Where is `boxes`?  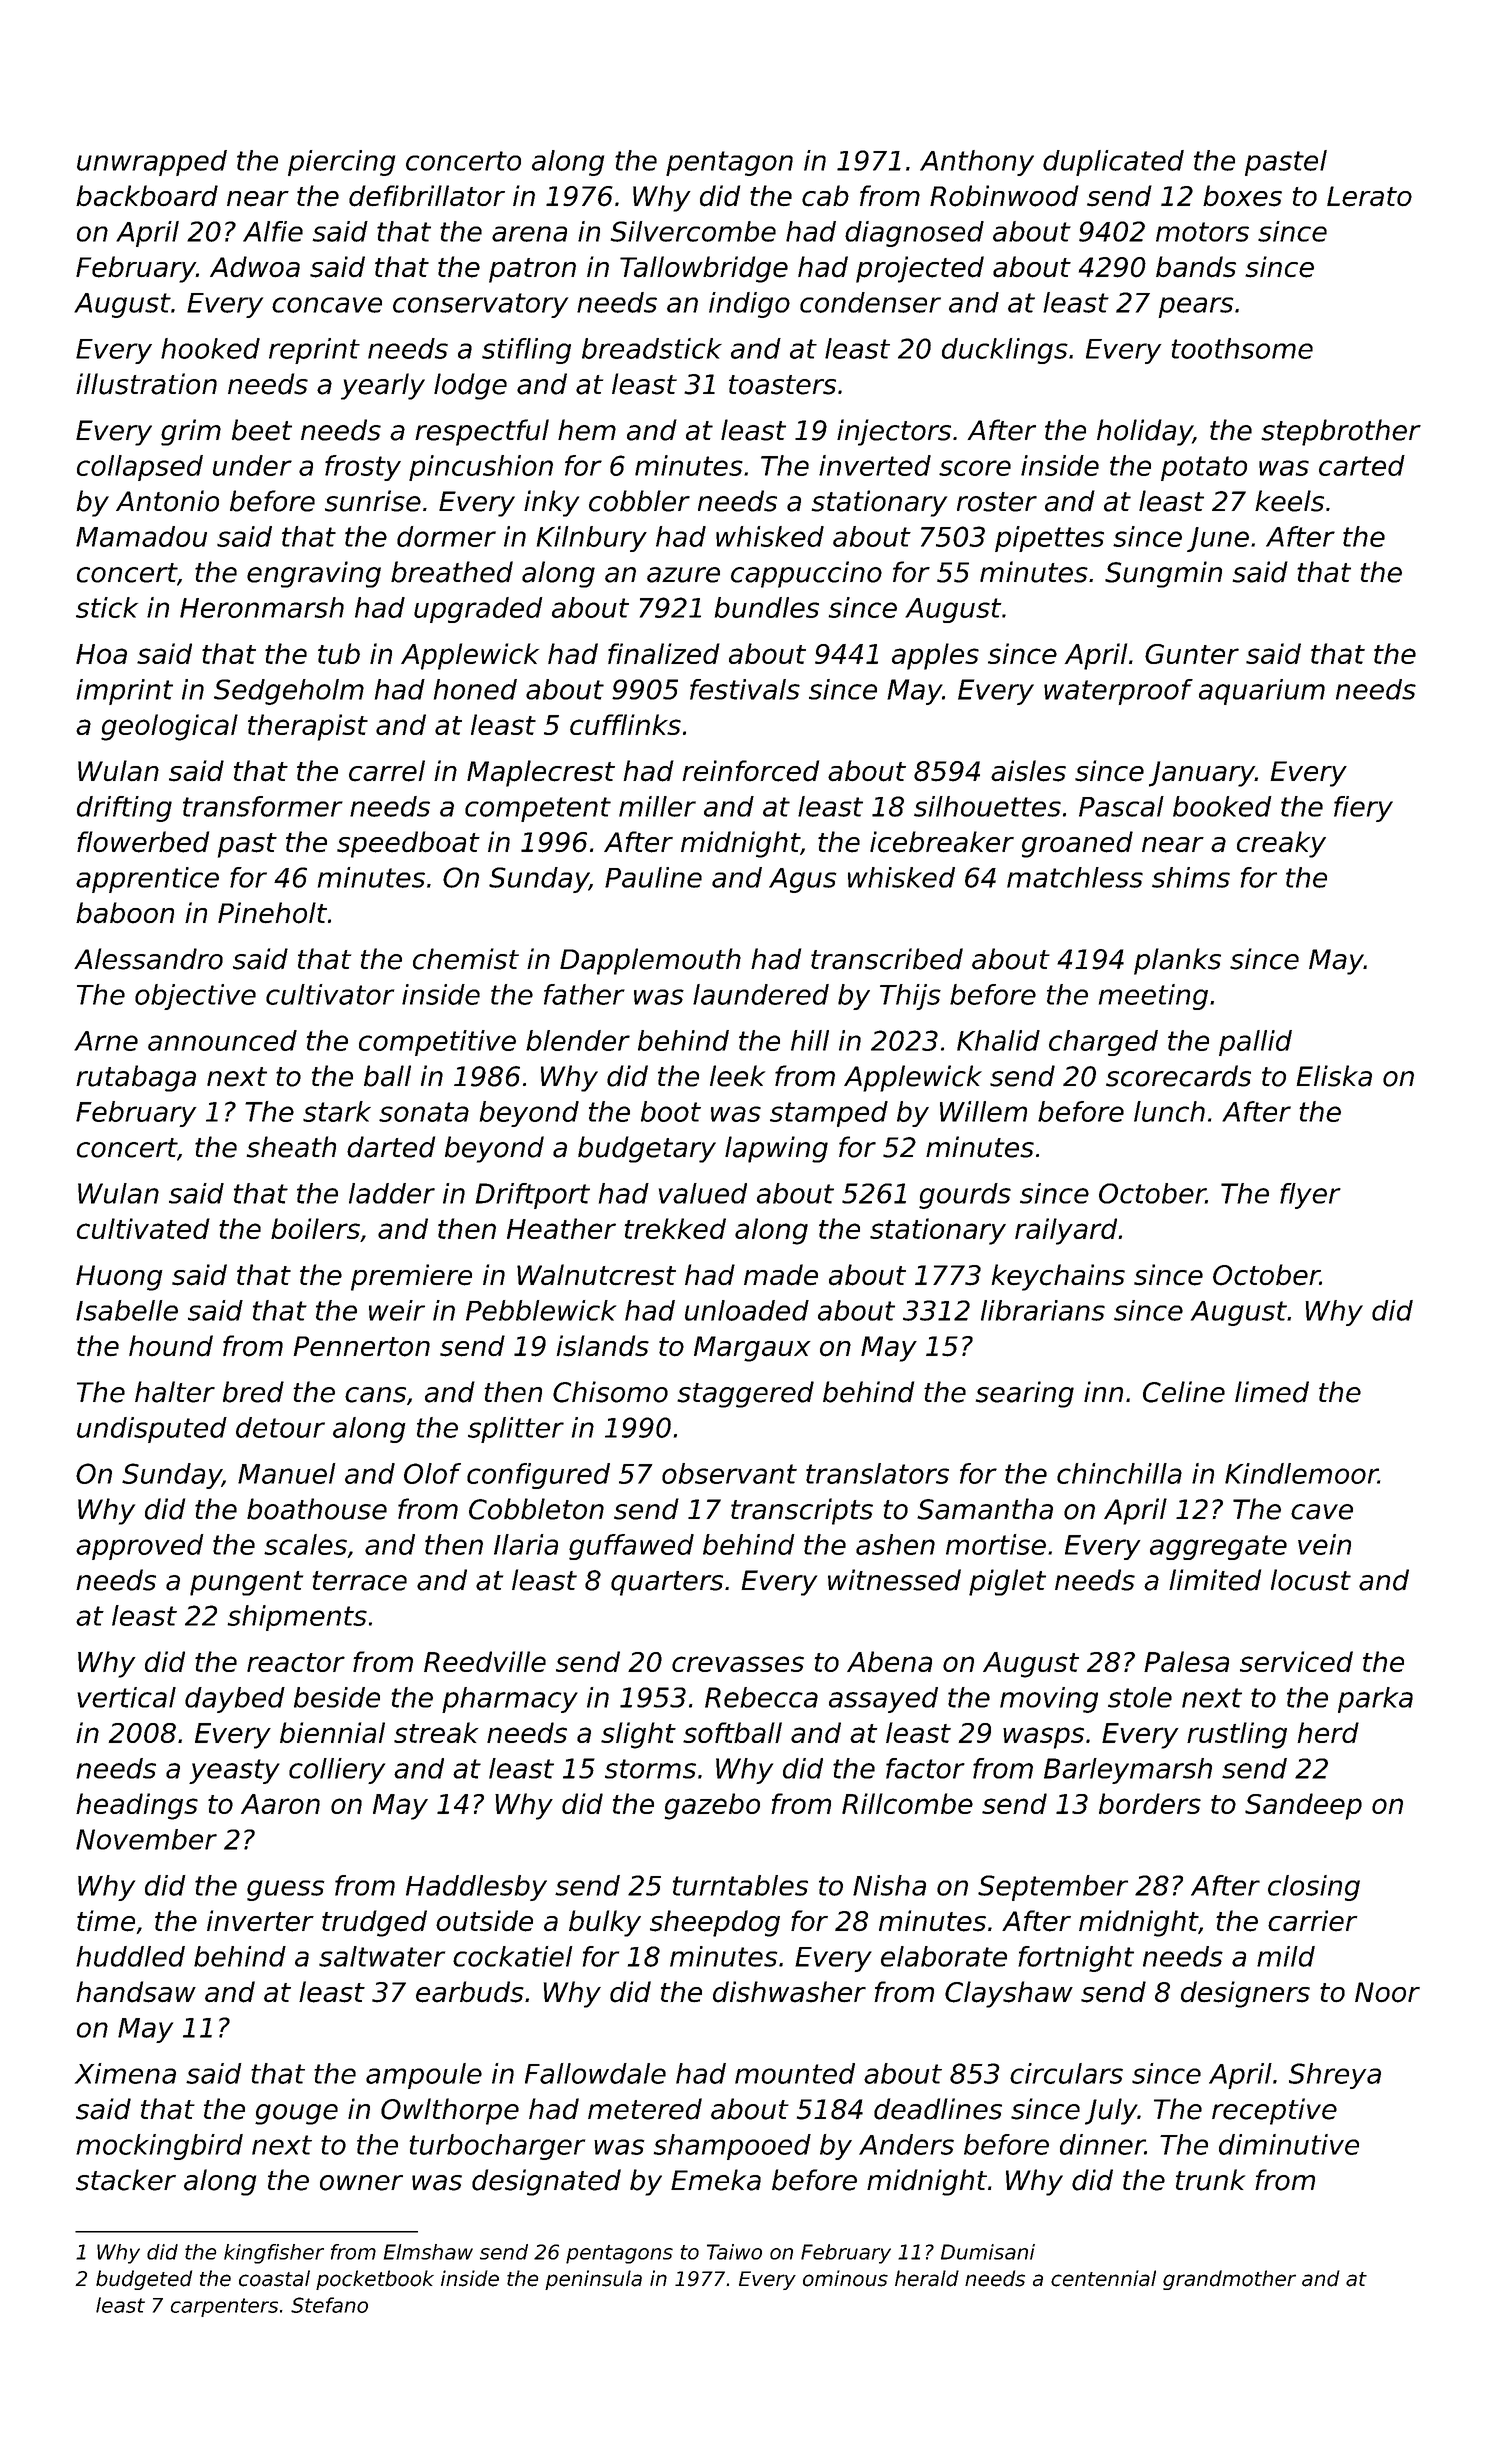 boxes is located at coordinates (1242, 196).
